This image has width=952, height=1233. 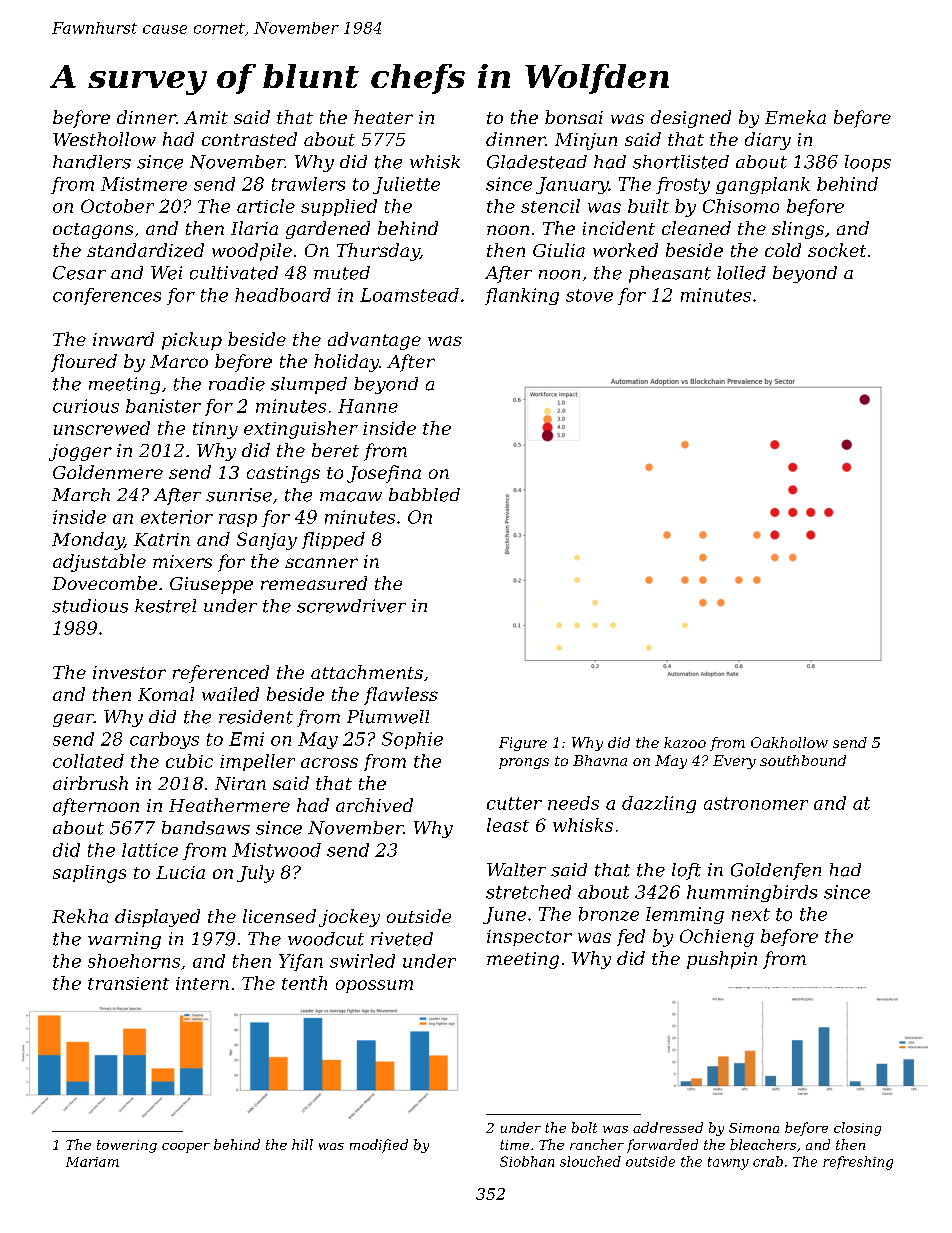 What do you see at coordinates (424, 495) in the image?
I see `babbled` at bounding box center [424, 495].
